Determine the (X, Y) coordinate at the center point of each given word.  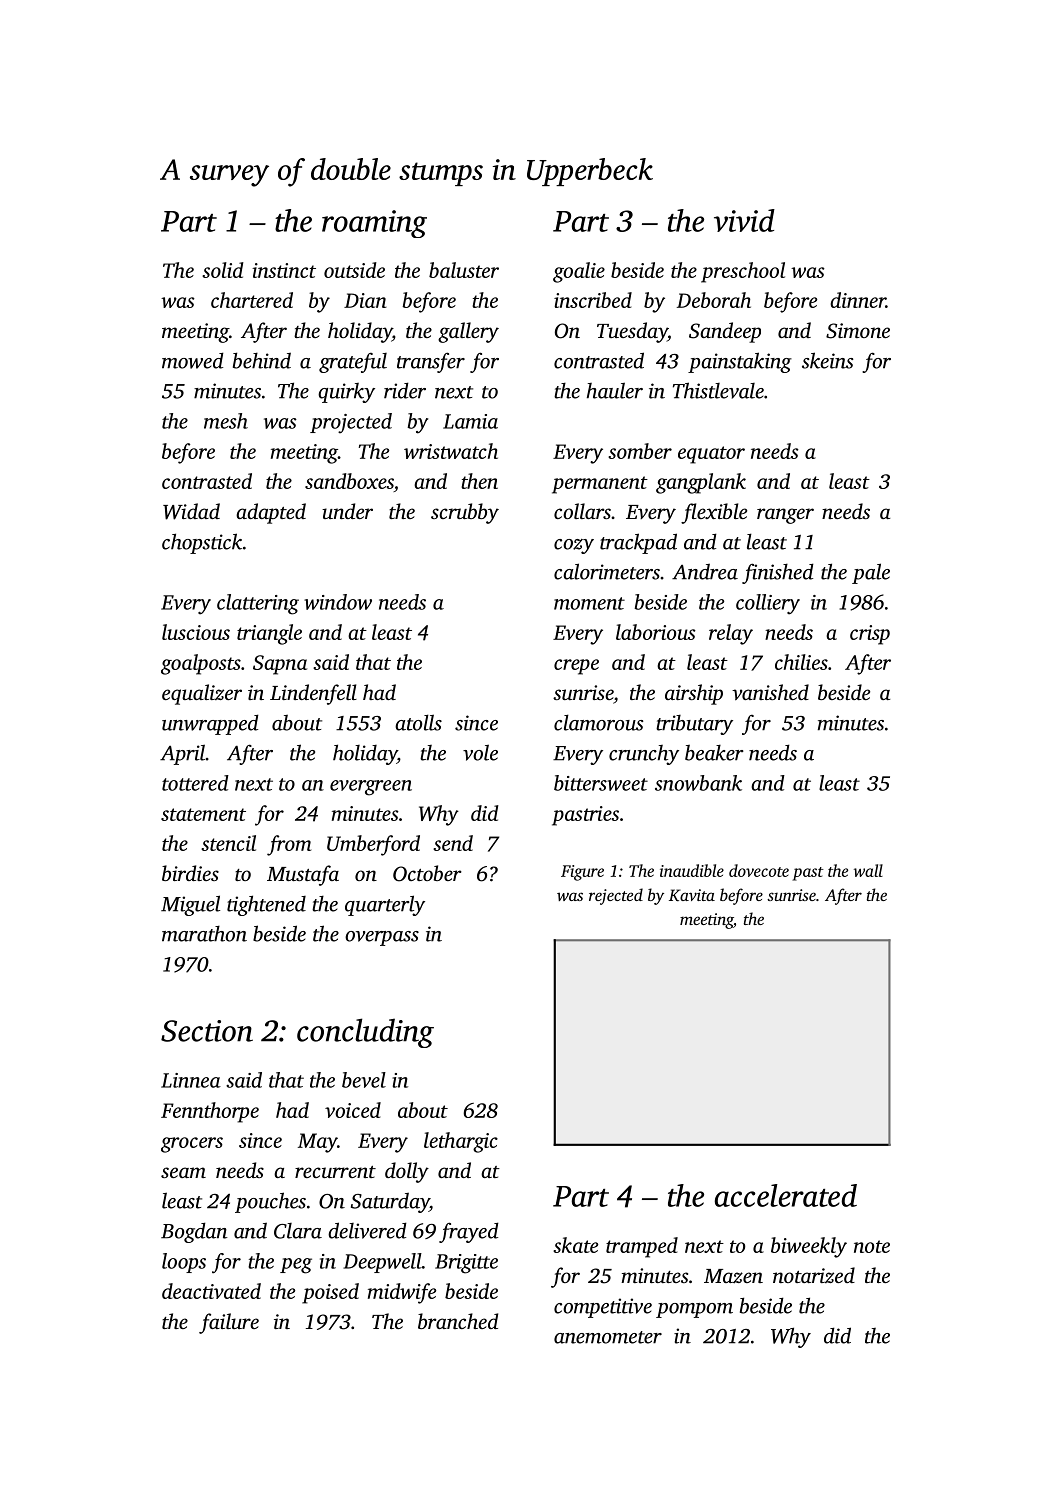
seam (183, 1172)
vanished (770, 692)
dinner (858, 300)
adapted (271, 513)
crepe (576, 667)
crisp (870, 635)
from (289, 845)
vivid (744, 220)
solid (223, 270)
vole (480, 752)
